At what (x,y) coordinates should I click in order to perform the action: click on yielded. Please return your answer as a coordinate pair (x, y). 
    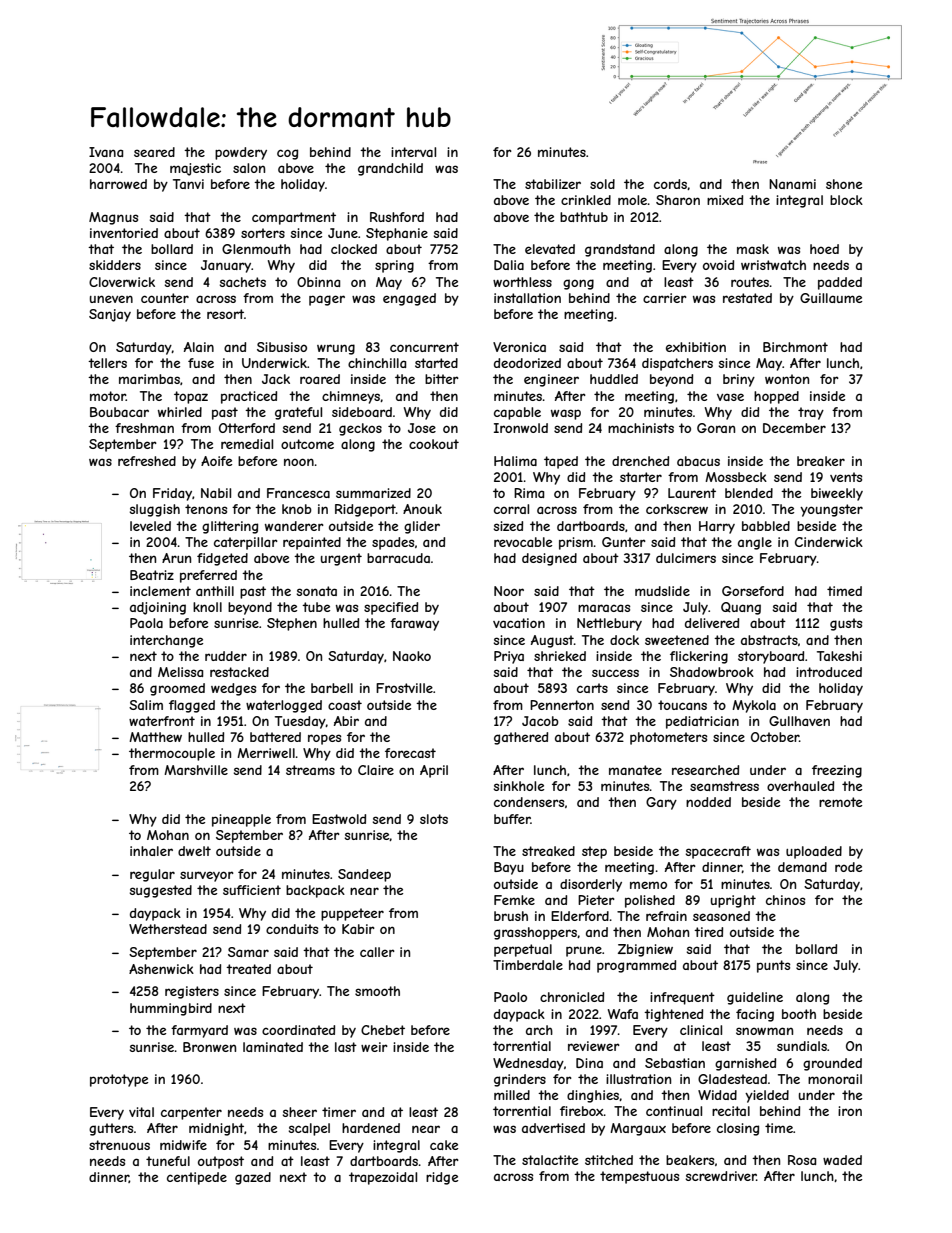
    Looking at the image, I should click on (767, 1096).
